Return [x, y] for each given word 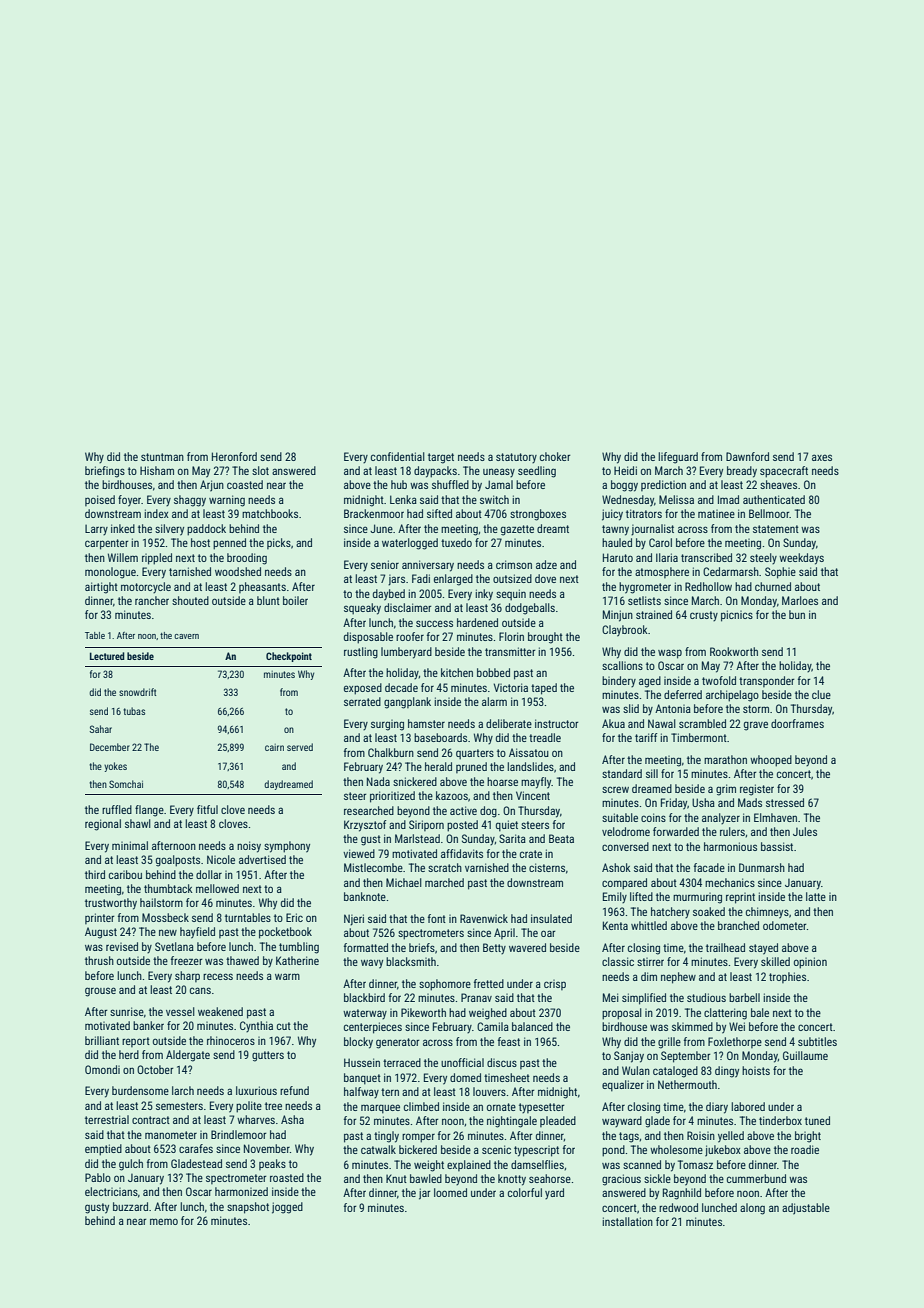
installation [627, 1221]
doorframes [797, 723]
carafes [196, 1148]
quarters [475, 754]
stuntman [162, 457]
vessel [180, 1011]
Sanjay [629, 1057]
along [752, 1209]
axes [822, 457]
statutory [516, 458]
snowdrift [137, 692]
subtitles [817, 1041]
